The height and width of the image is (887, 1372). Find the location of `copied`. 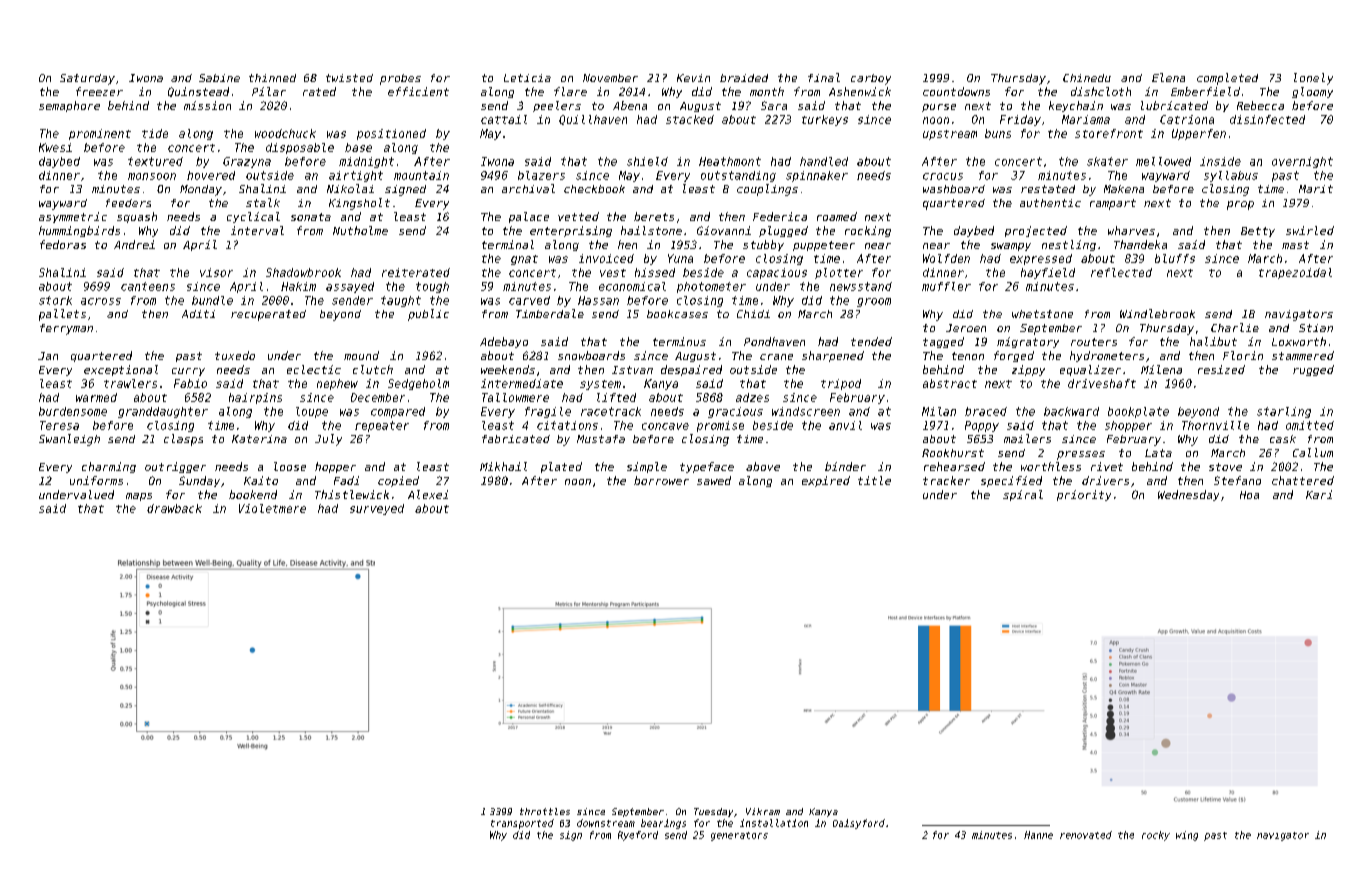

copied is located at coordinates (398, 481).
